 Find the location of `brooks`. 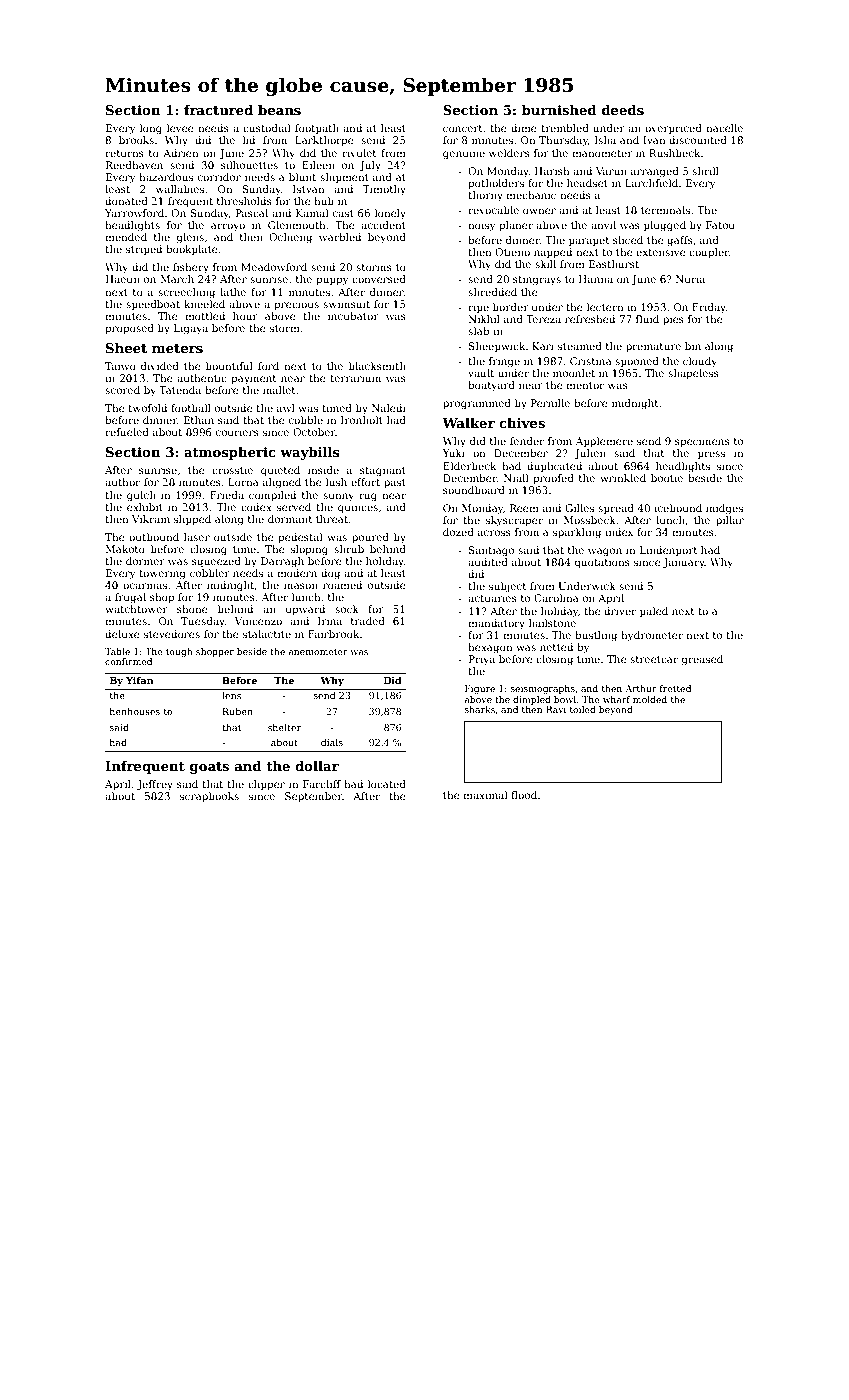

brooks is located at coordinates (136, 140).
